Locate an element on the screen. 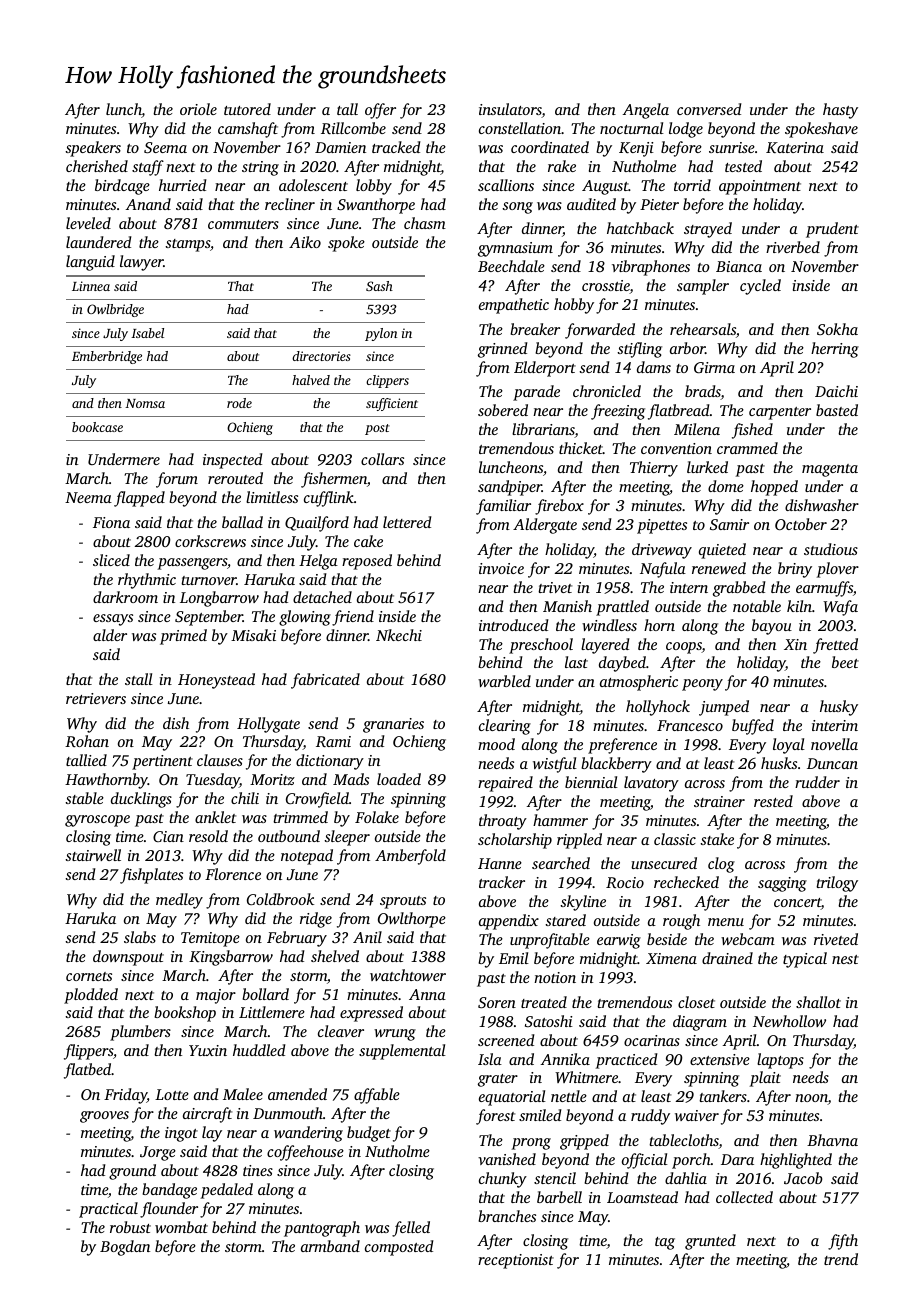  vanished is located at coordinates (507, 1159).
